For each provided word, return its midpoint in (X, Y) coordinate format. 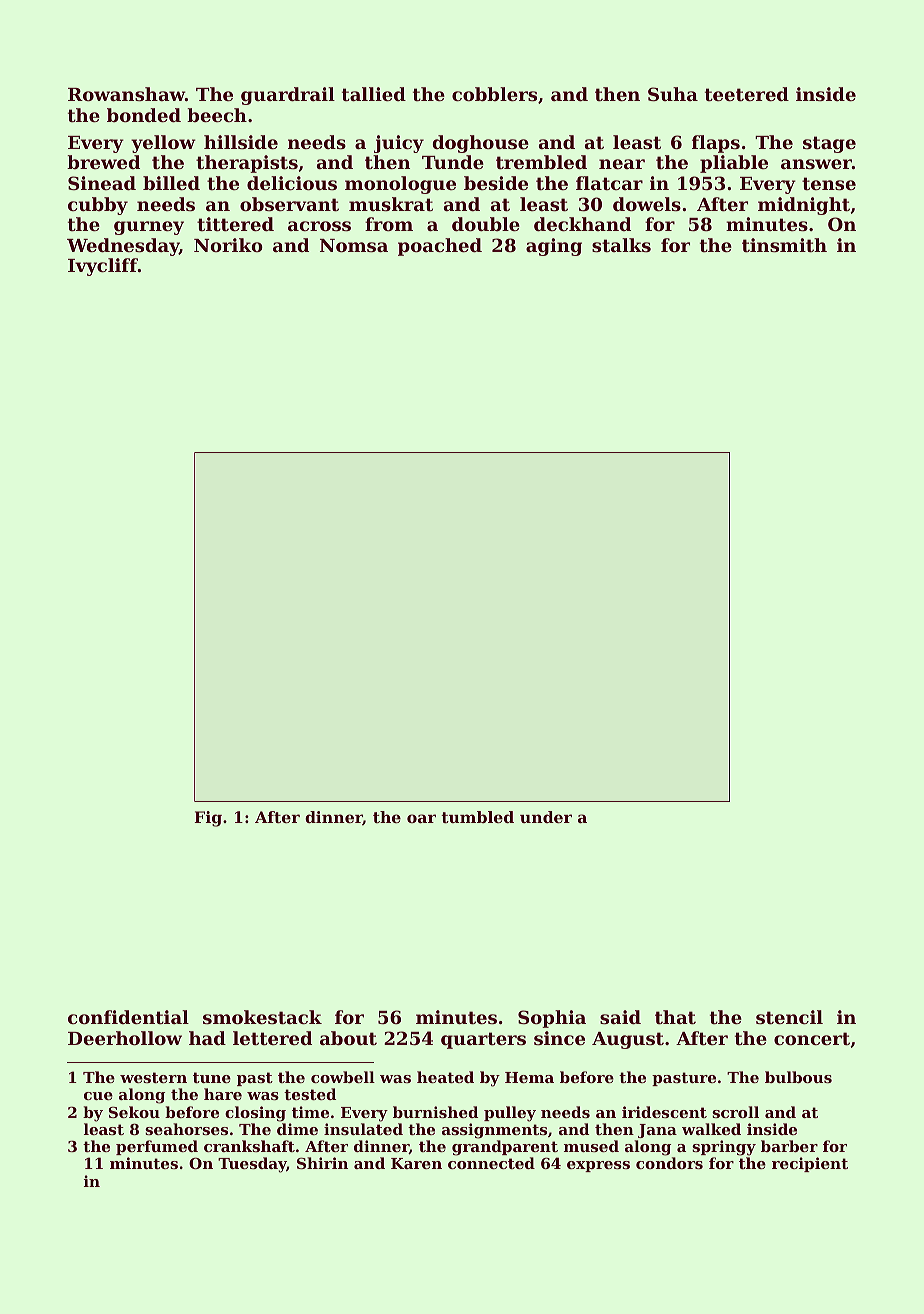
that (675, 1017)
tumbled (477, 817)
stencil (789, 1017)
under (546, 817)
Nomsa (354, 245)
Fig (208, 819)
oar (421, 818)
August (628, 1040)
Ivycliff (103, 267)
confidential (128, 1017)
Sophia (552, 1019)
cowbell (343, 1077)
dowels (647, 204)
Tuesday (252, 1165)
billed (171, 183)
